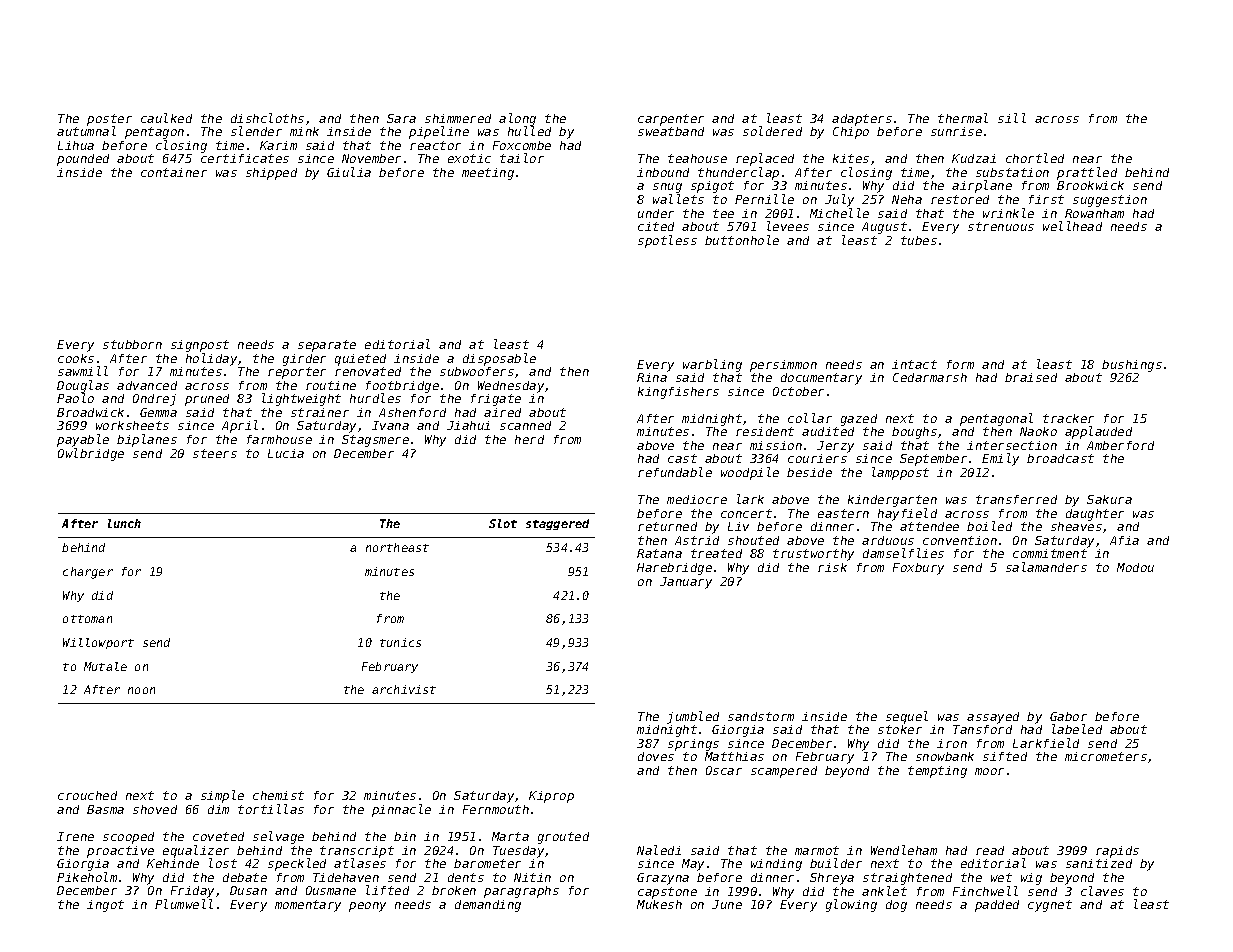 This screenshot has height=952, width=1233. I want to click on Gabor, so click(1068, 716).
